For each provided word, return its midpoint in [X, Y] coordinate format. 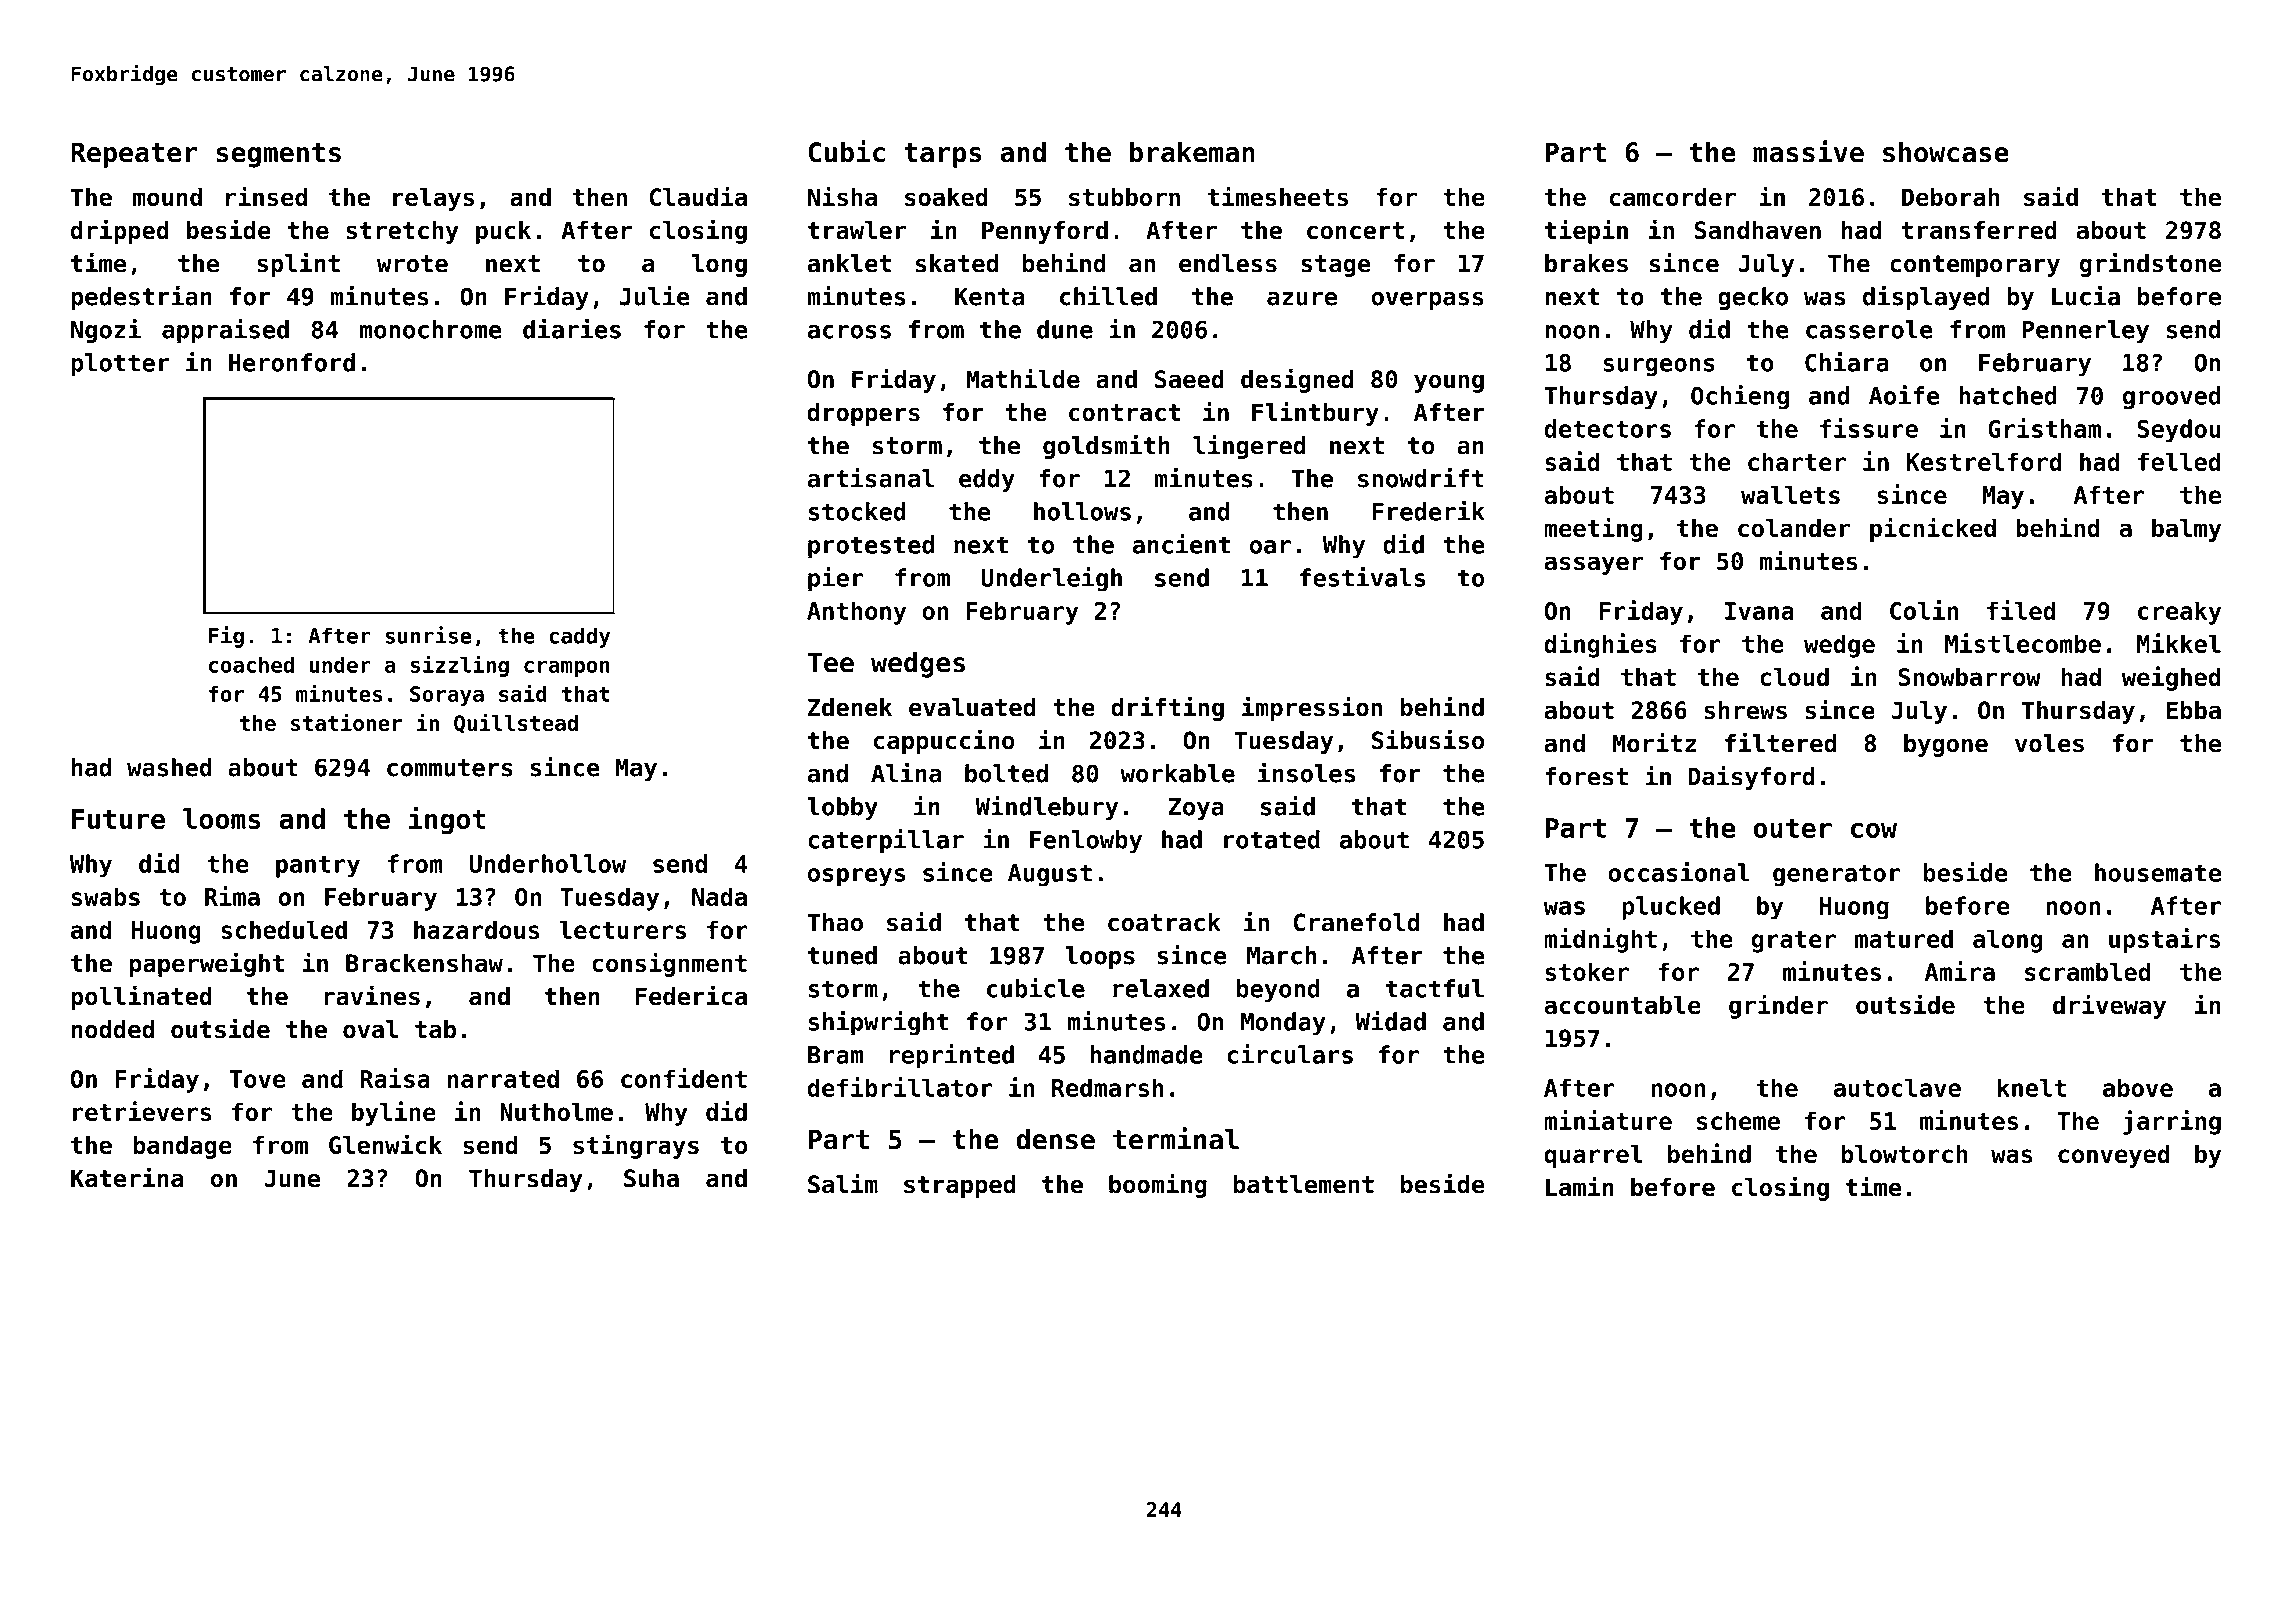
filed [2021, 610]
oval [370, 1029]
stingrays [636, 1146]
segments [278, 155]
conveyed [2114, 1156]
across [849, 332]
